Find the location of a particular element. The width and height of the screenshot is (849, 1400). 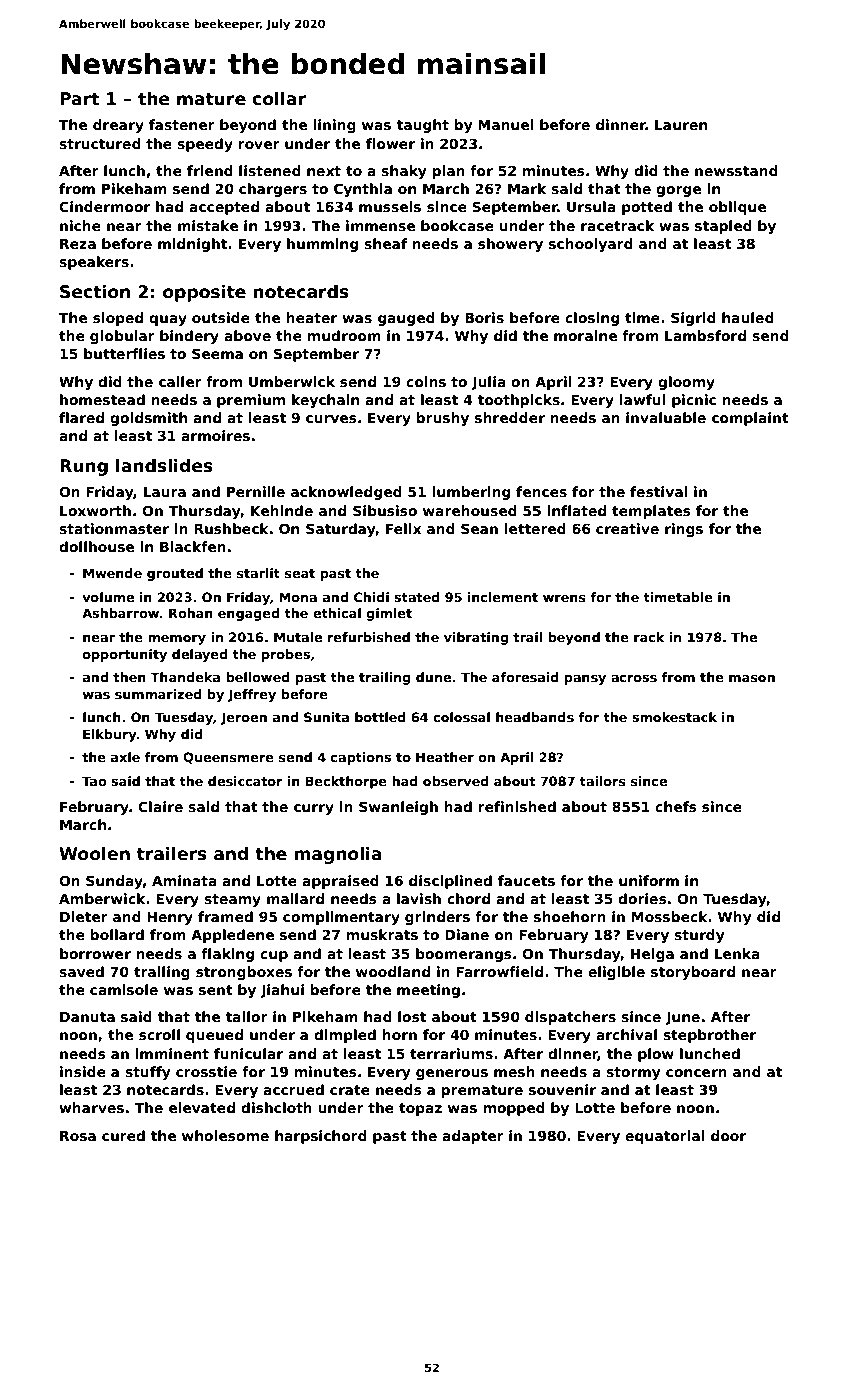

Section is located at coordinates (95, 292).
